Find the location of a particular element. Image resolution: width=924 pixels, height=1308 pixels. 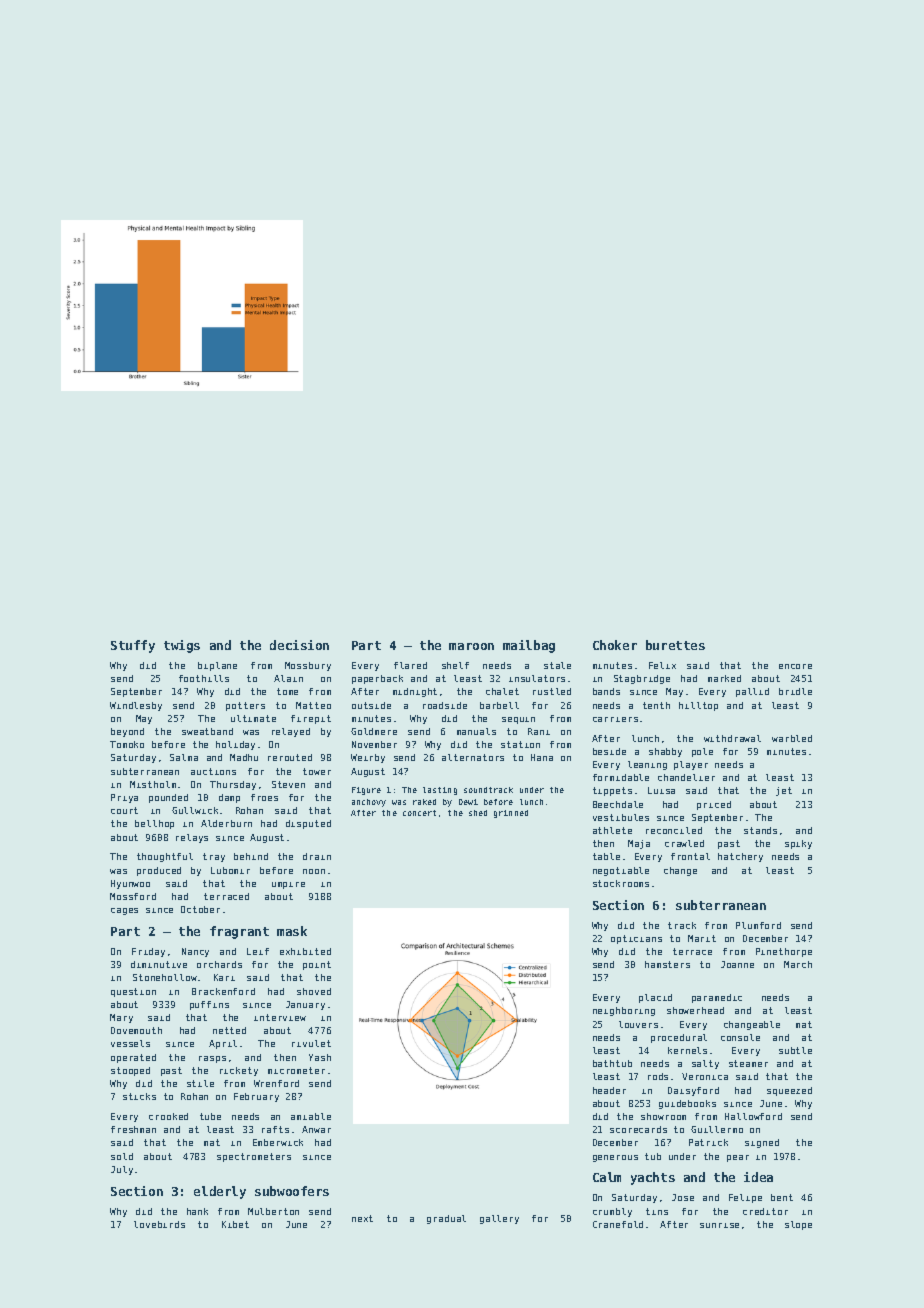

holiday is located at coordinates (235, 745).
